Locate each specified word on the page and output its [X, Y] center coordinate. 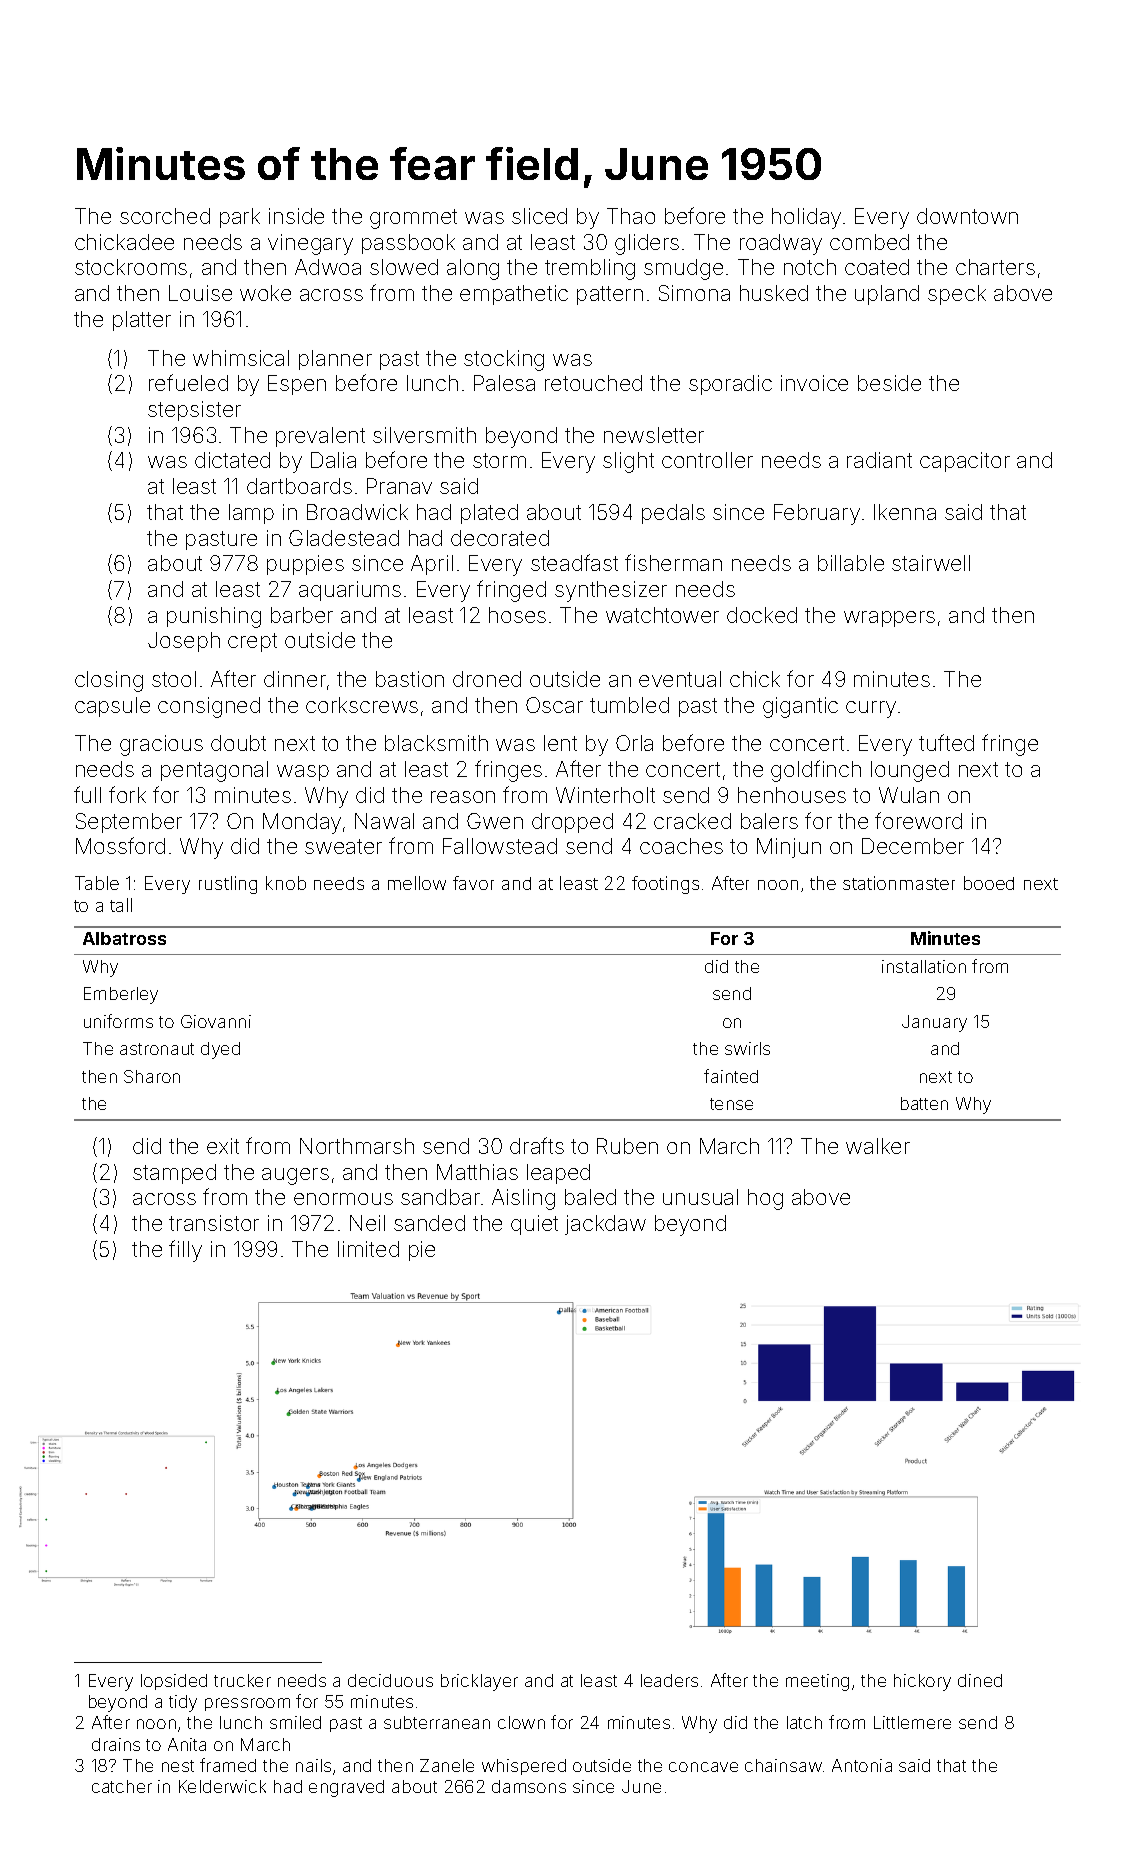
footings [665, 885]
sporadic [730, 385]
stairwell [931, 563]
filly [185, 1251]
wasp [303, 773]
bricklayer [479, 1682]
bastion [410, 679]
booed [989, 883]
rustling [228, 885]
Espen [297, 385]
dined [980, 1680]
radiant [879, 460]
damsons [529, 1786]
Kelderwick [222, 1786]
